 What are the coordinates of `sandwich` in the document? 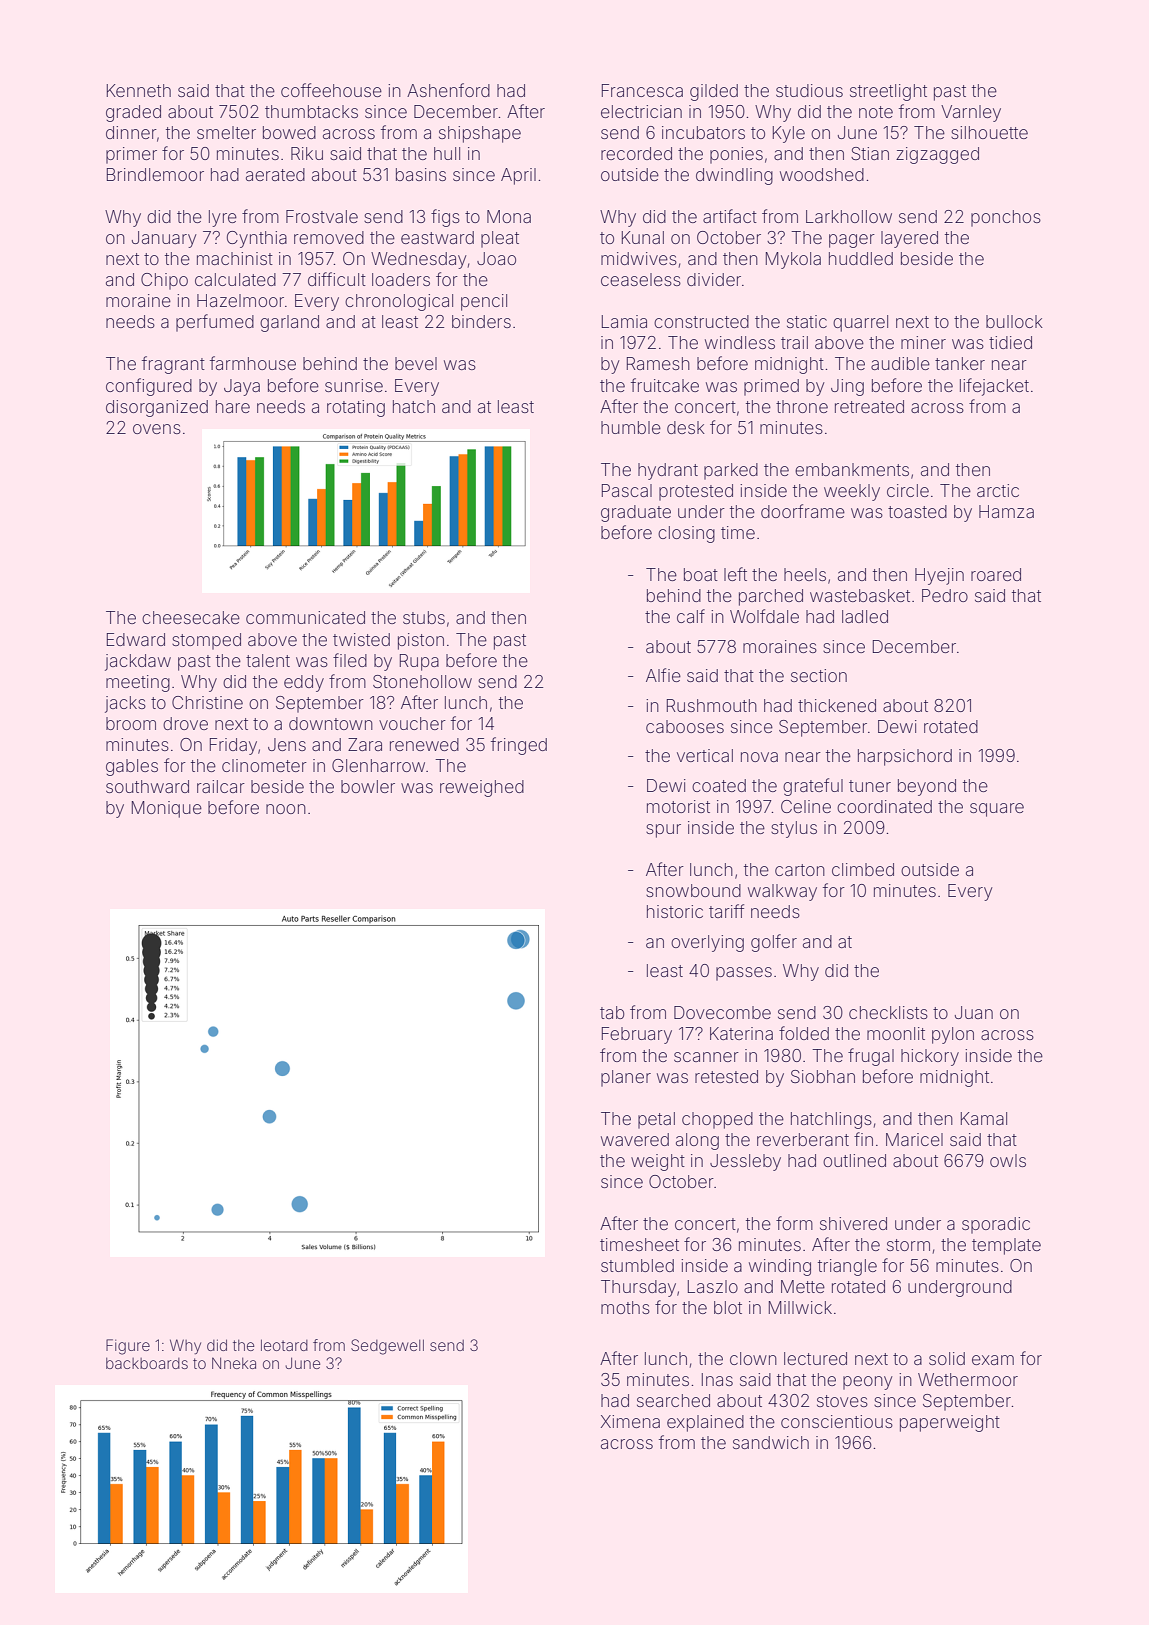 It's located at (771, 1442).
